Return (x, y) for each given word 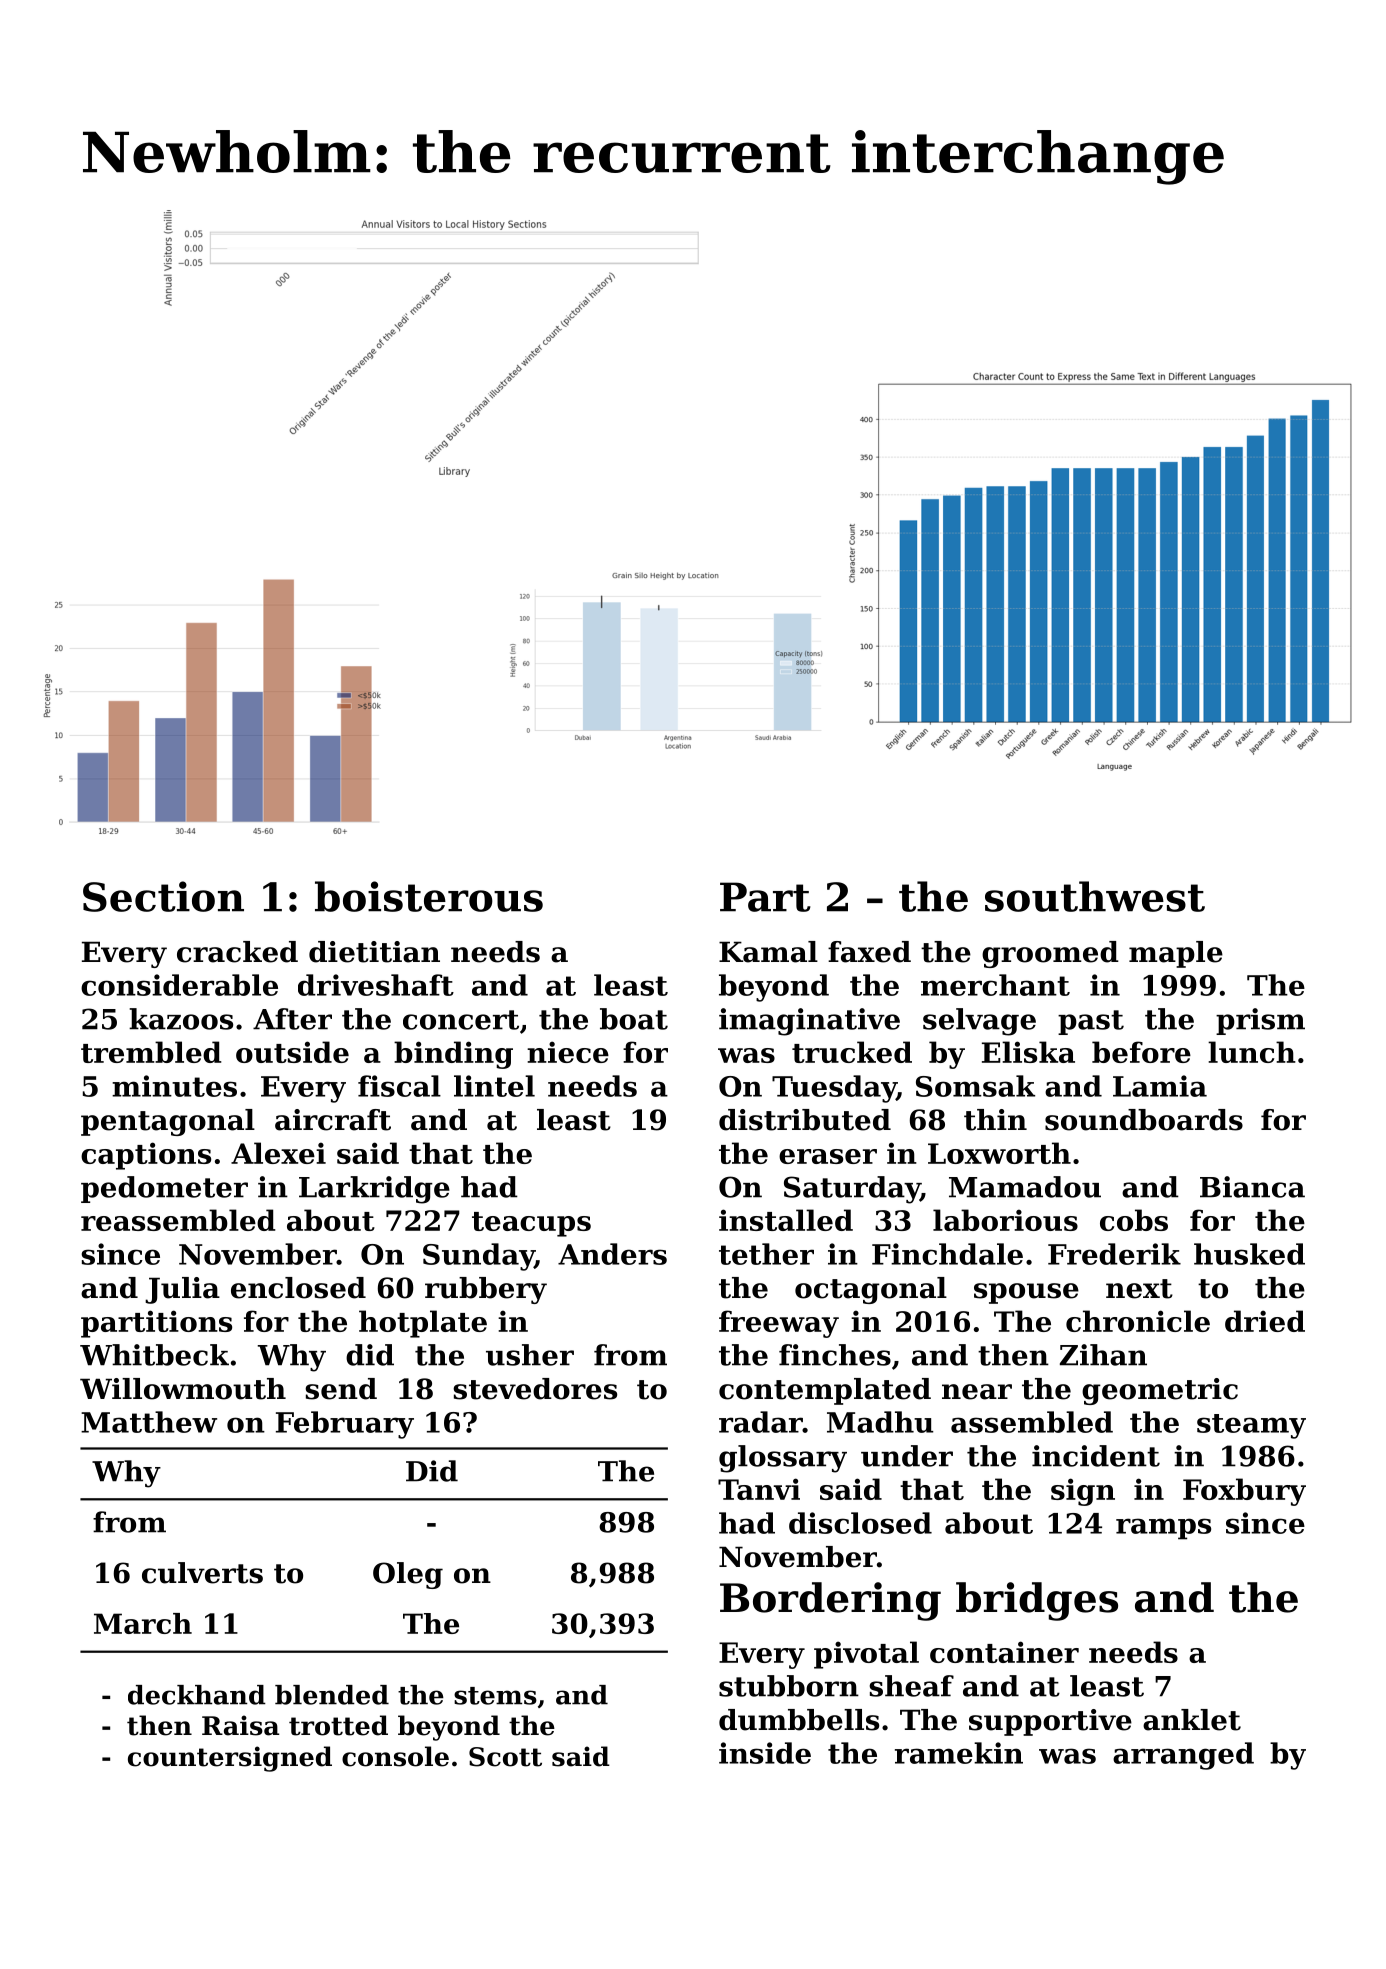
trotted (338, 1725)
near (977, 1392)
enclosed (298, 1288)
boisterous (429, 896)
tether (766, 1254)
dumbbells (799, 1720)
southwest (1095, 896)
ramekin (959, 1753)
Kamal (768, 952)
